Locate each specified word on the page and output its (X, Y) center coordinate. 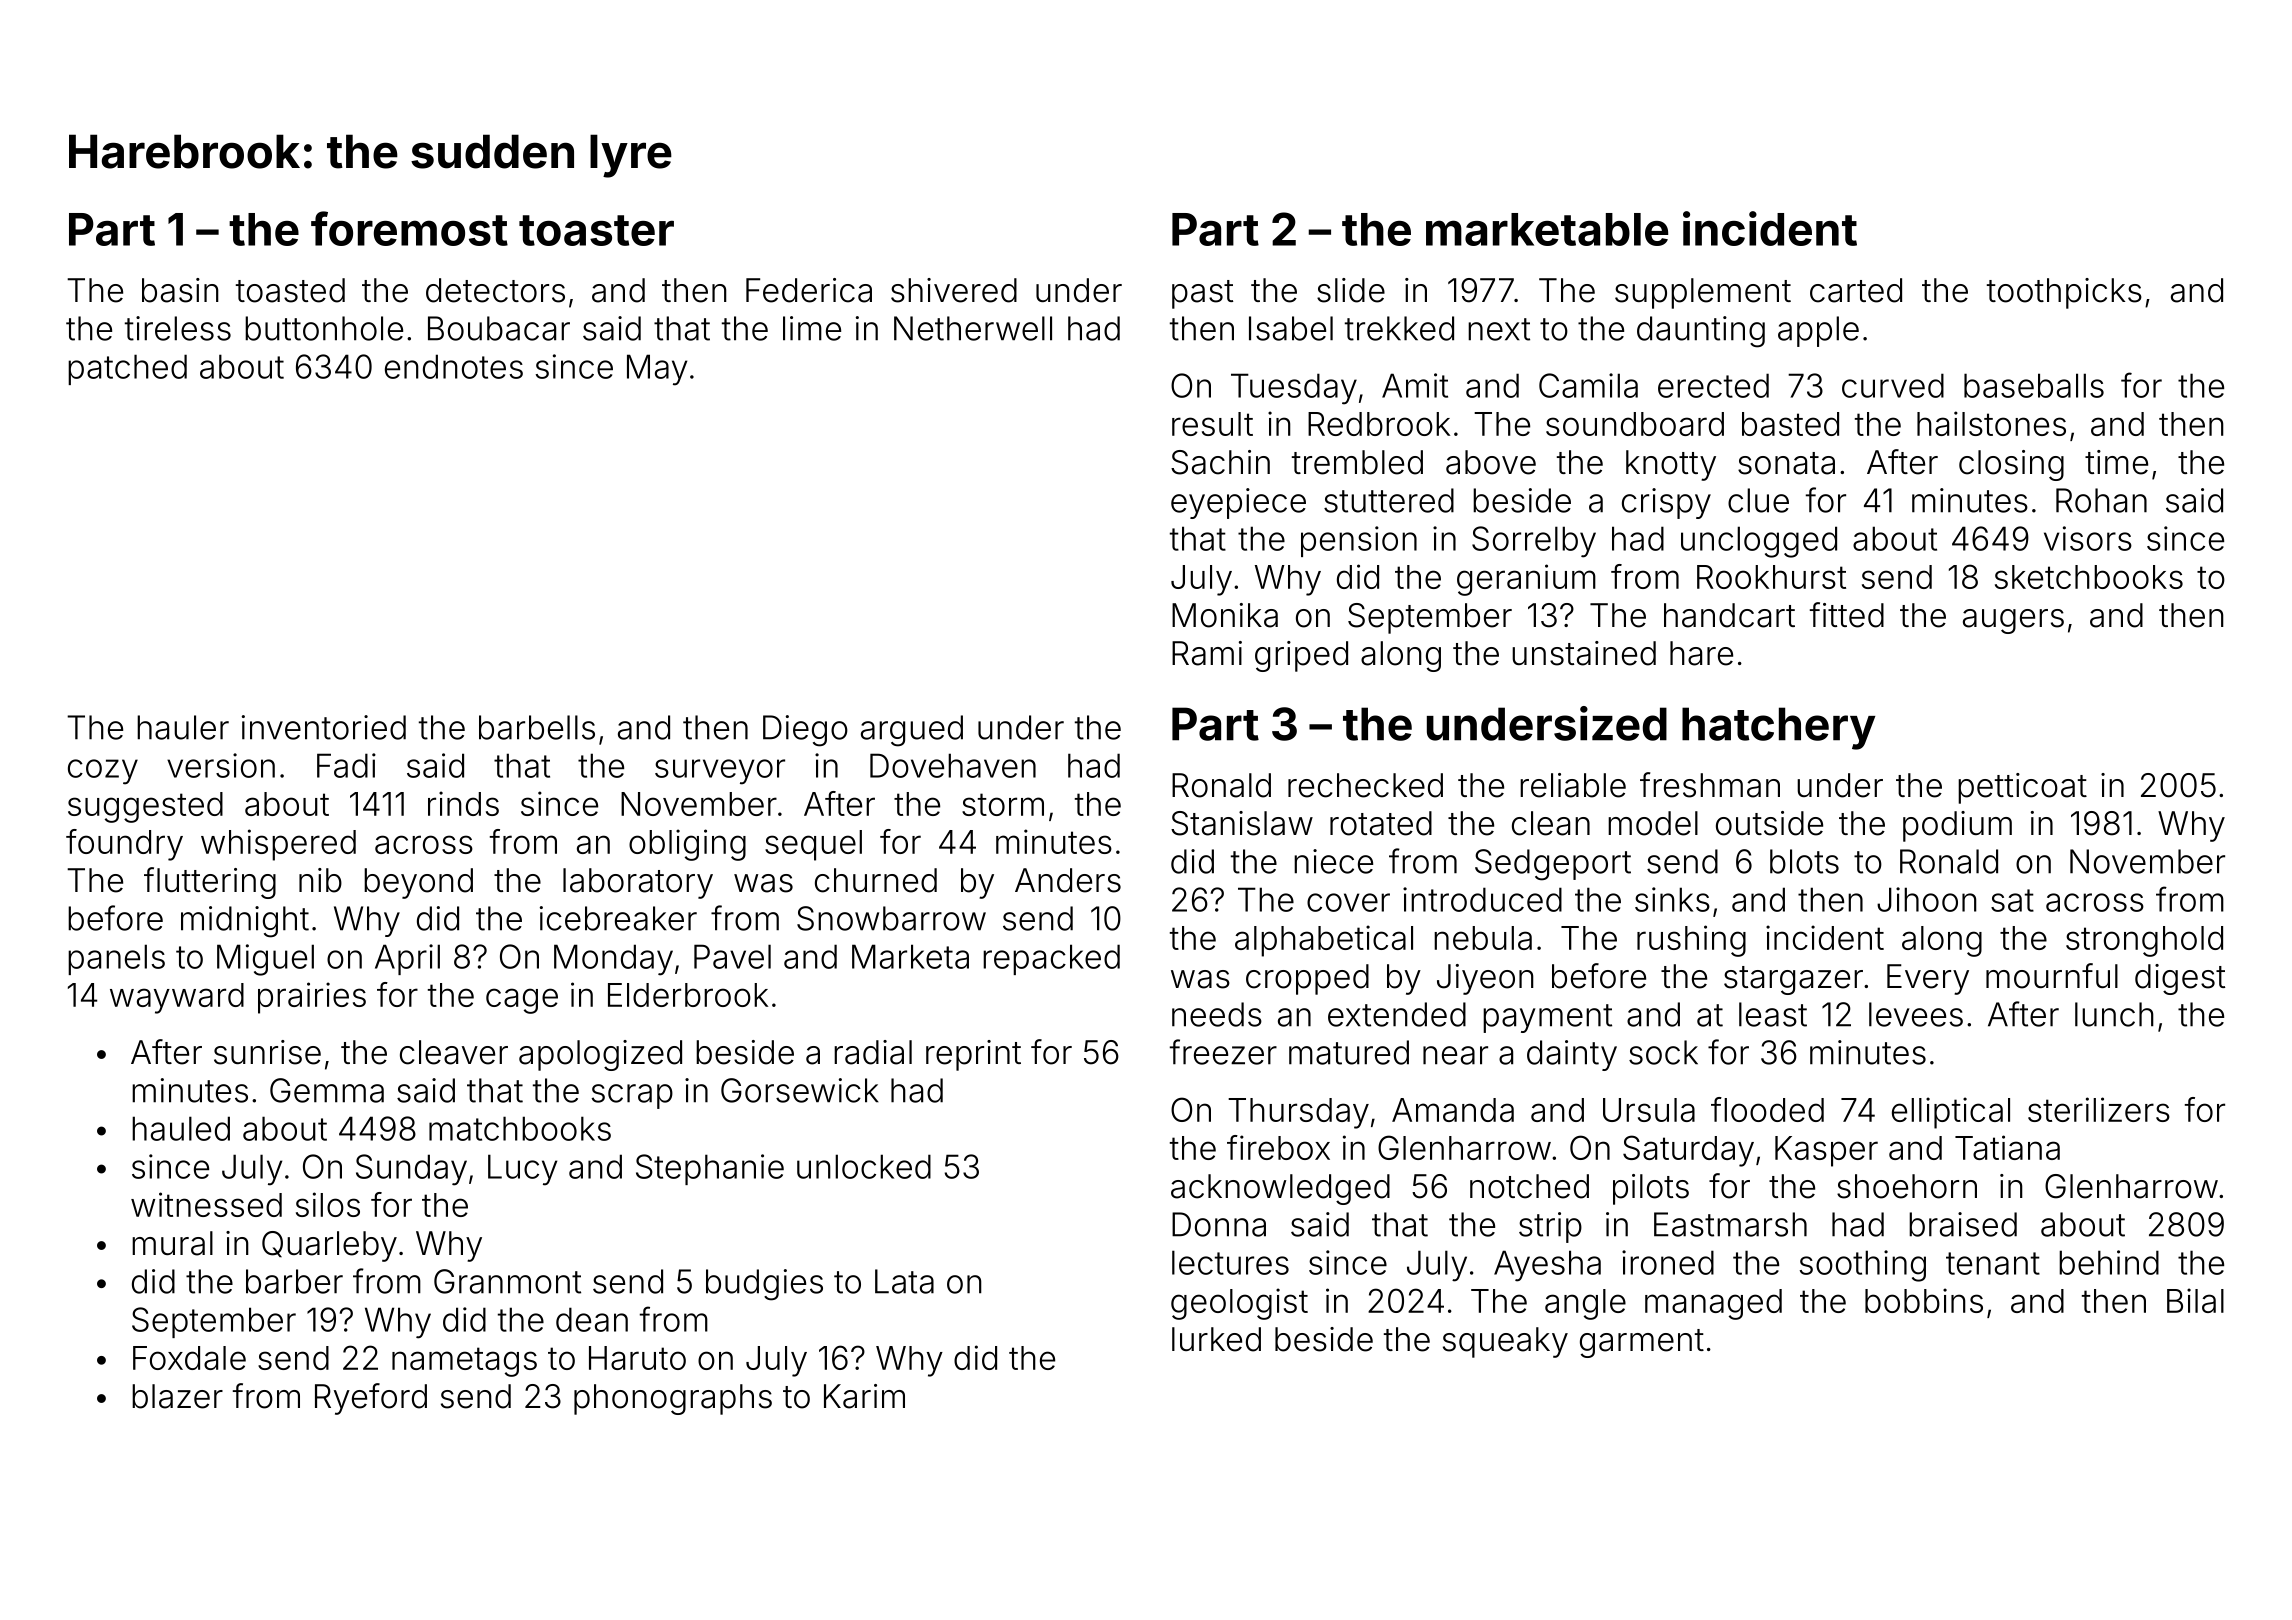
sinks (1672, 899)
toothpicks (2064, 293)
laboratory (638, 883)
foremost (409, 228)
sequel (813, 845)
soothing (1863, 1266)
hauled (181, 1128)
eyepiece (1238, 503)
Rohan (2101, 500)
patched (127, 369)
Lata (904, 1281)
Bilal (2195, 1300)
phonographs (673, 1399)
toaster (596, 230)
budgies (764, 1285)
